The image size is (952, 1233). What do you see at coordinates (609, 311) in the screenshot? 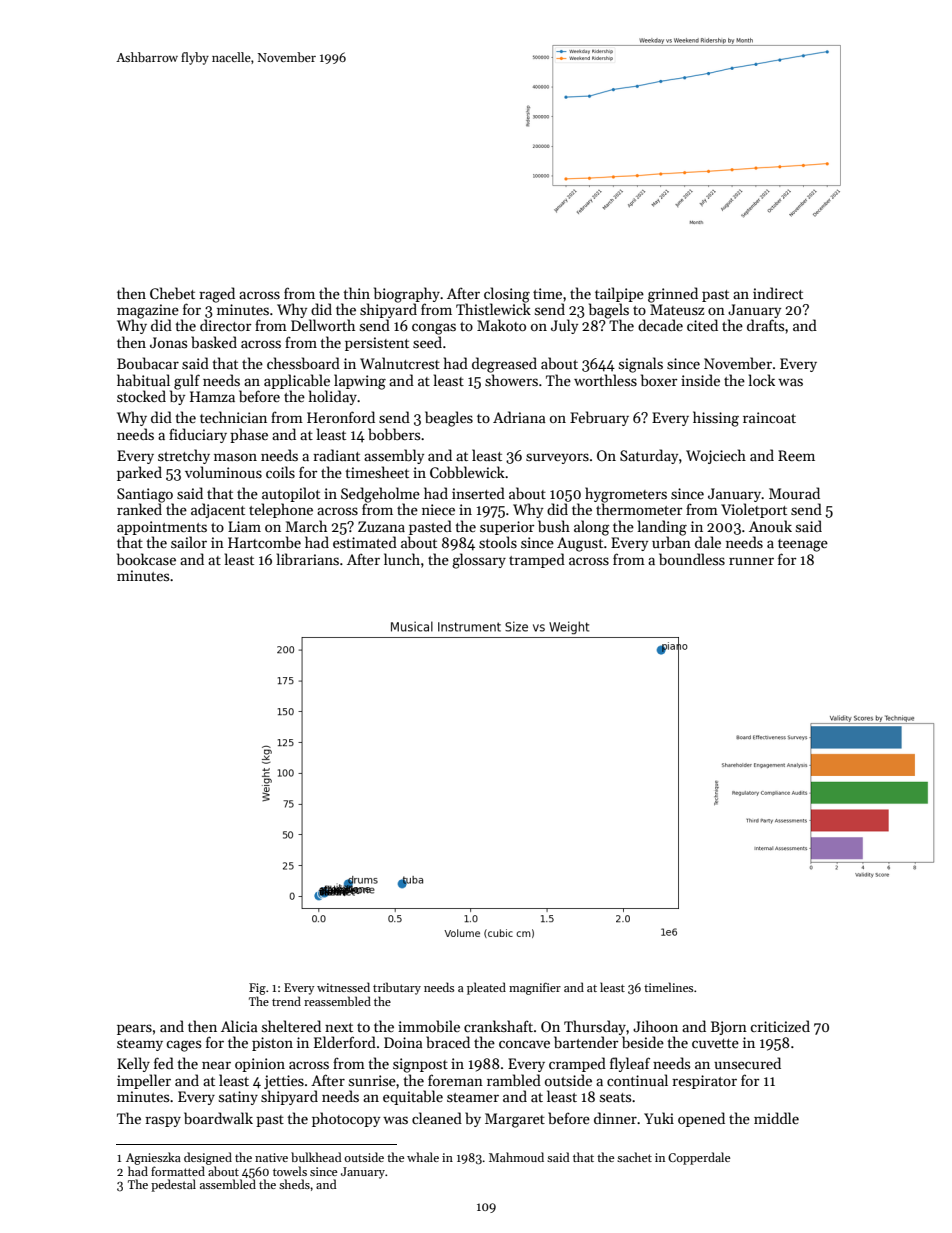
I see `bagels` at bounding box center [609, 311].
